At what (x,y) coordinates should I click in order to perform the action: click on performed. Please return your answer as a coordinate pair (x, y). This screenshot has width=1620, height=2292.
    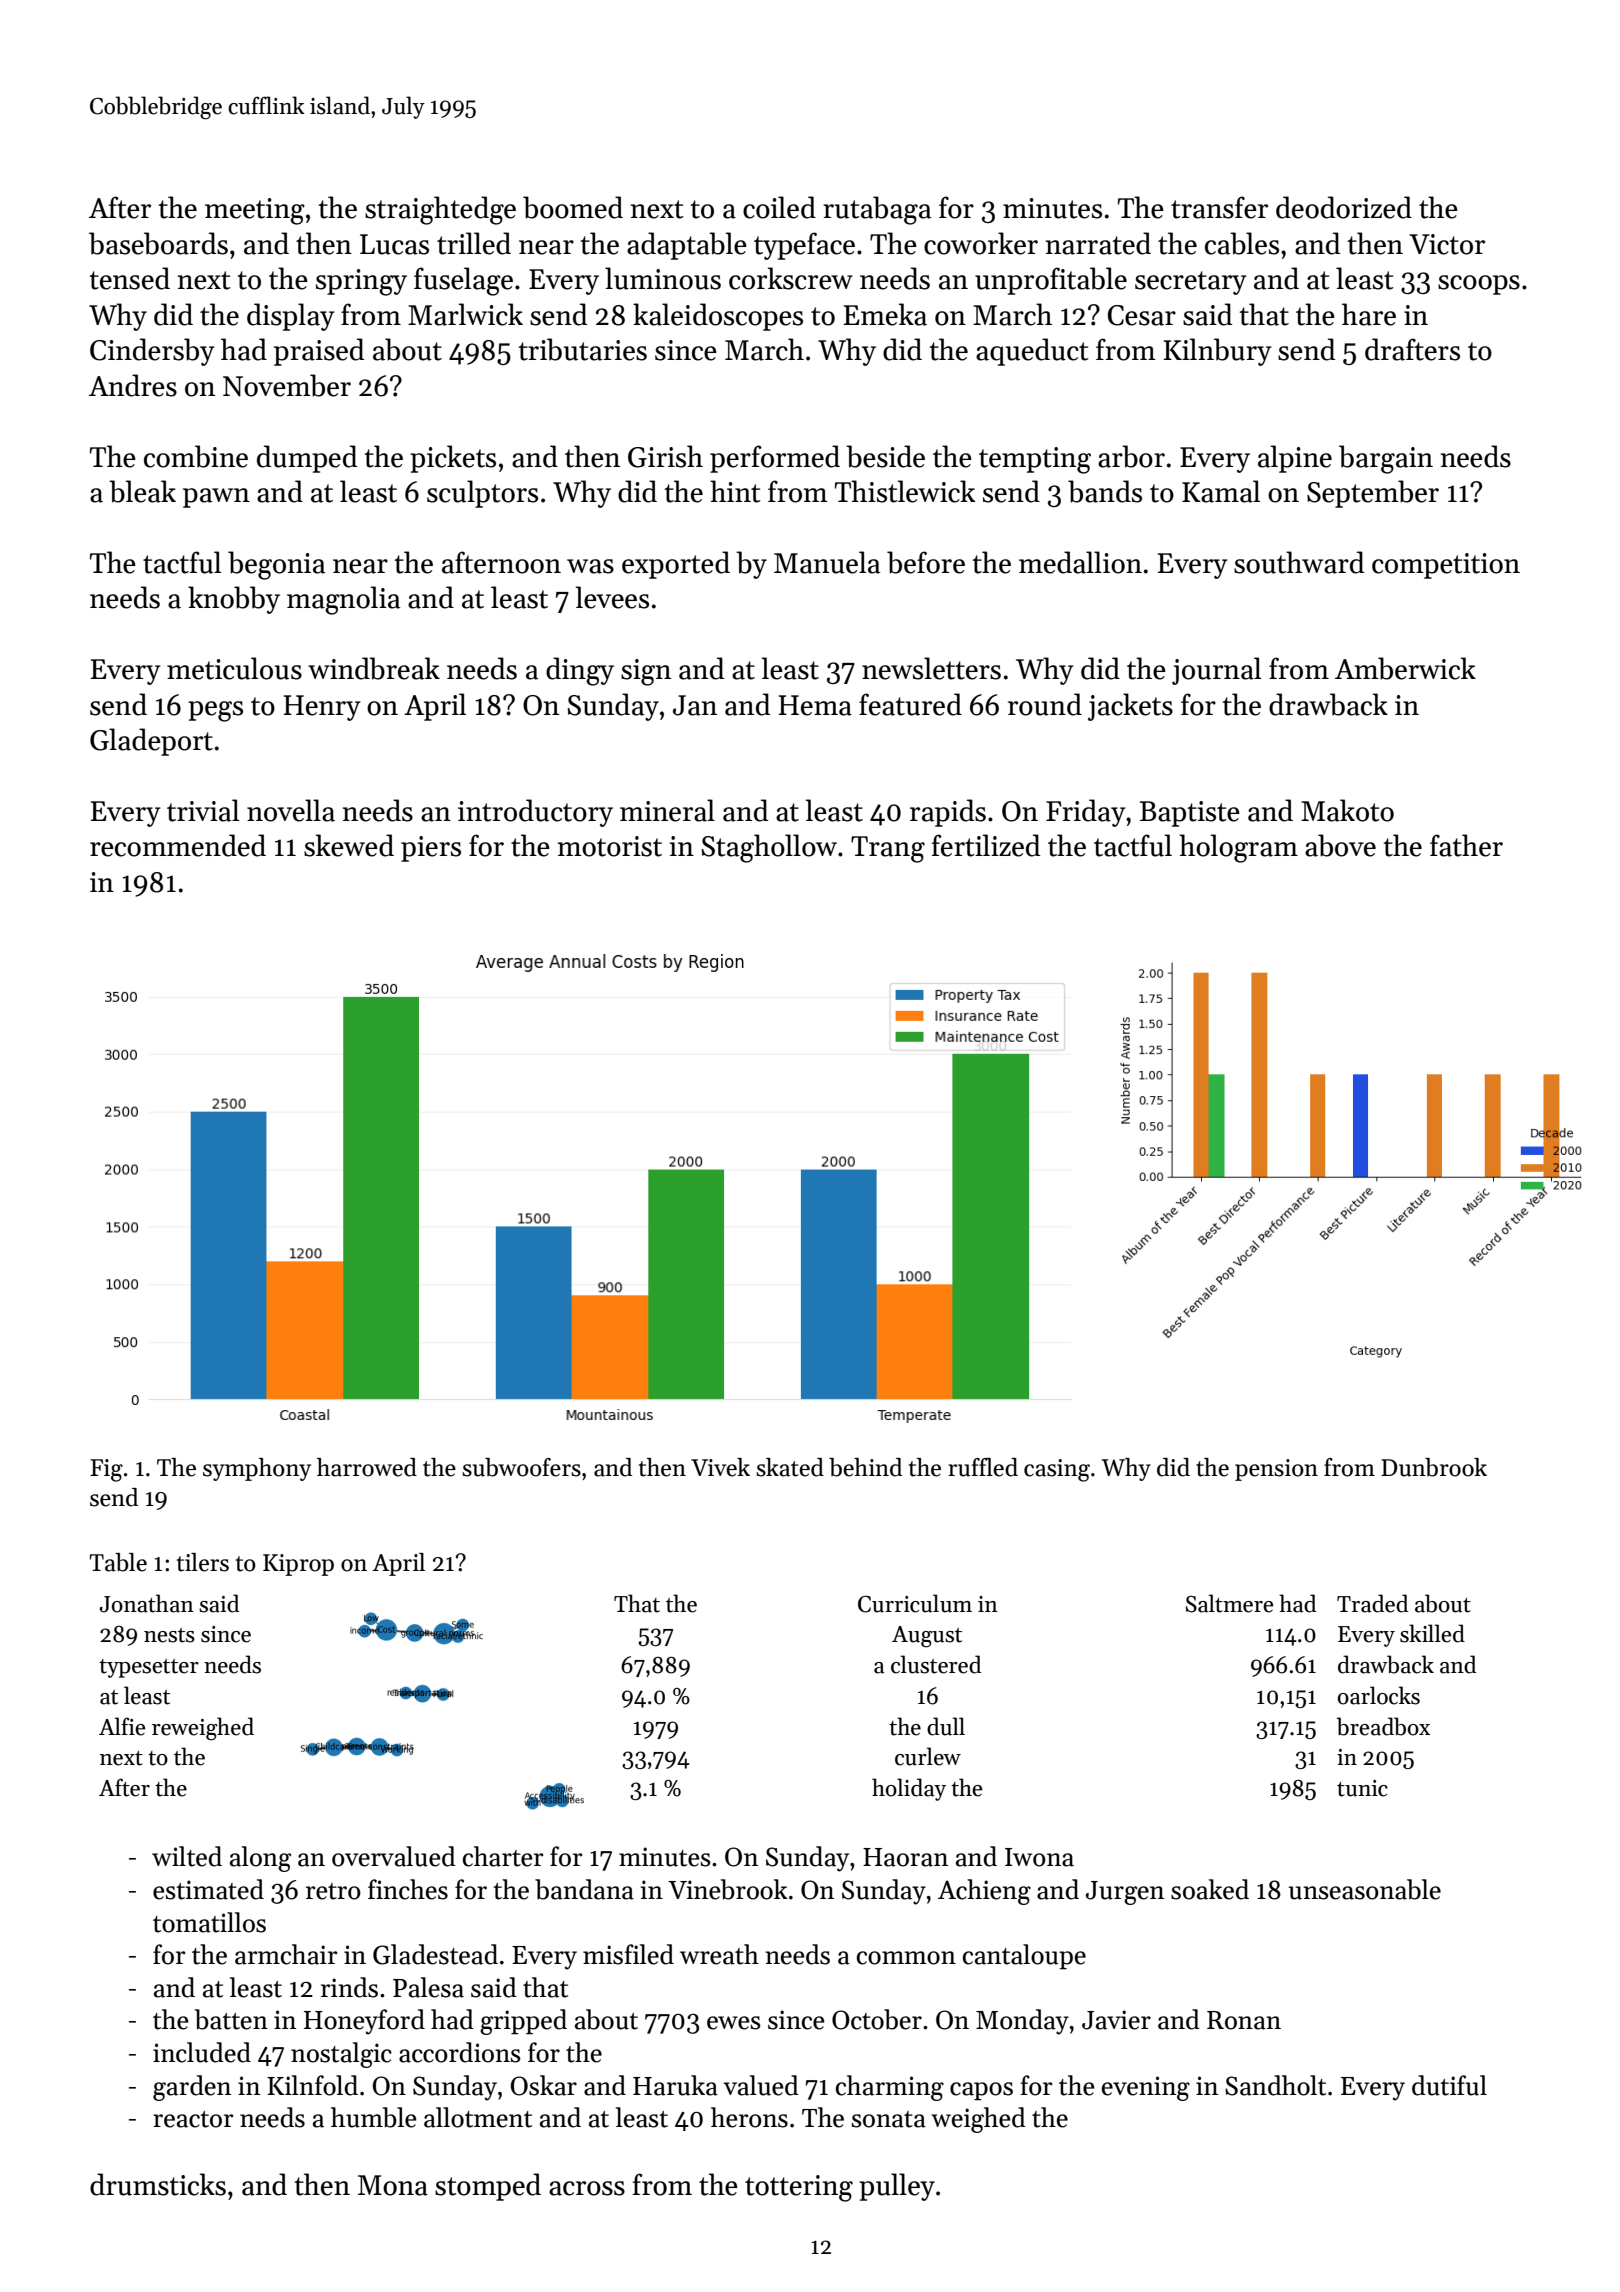
    Looking at the image, I should click on (775, 459).
